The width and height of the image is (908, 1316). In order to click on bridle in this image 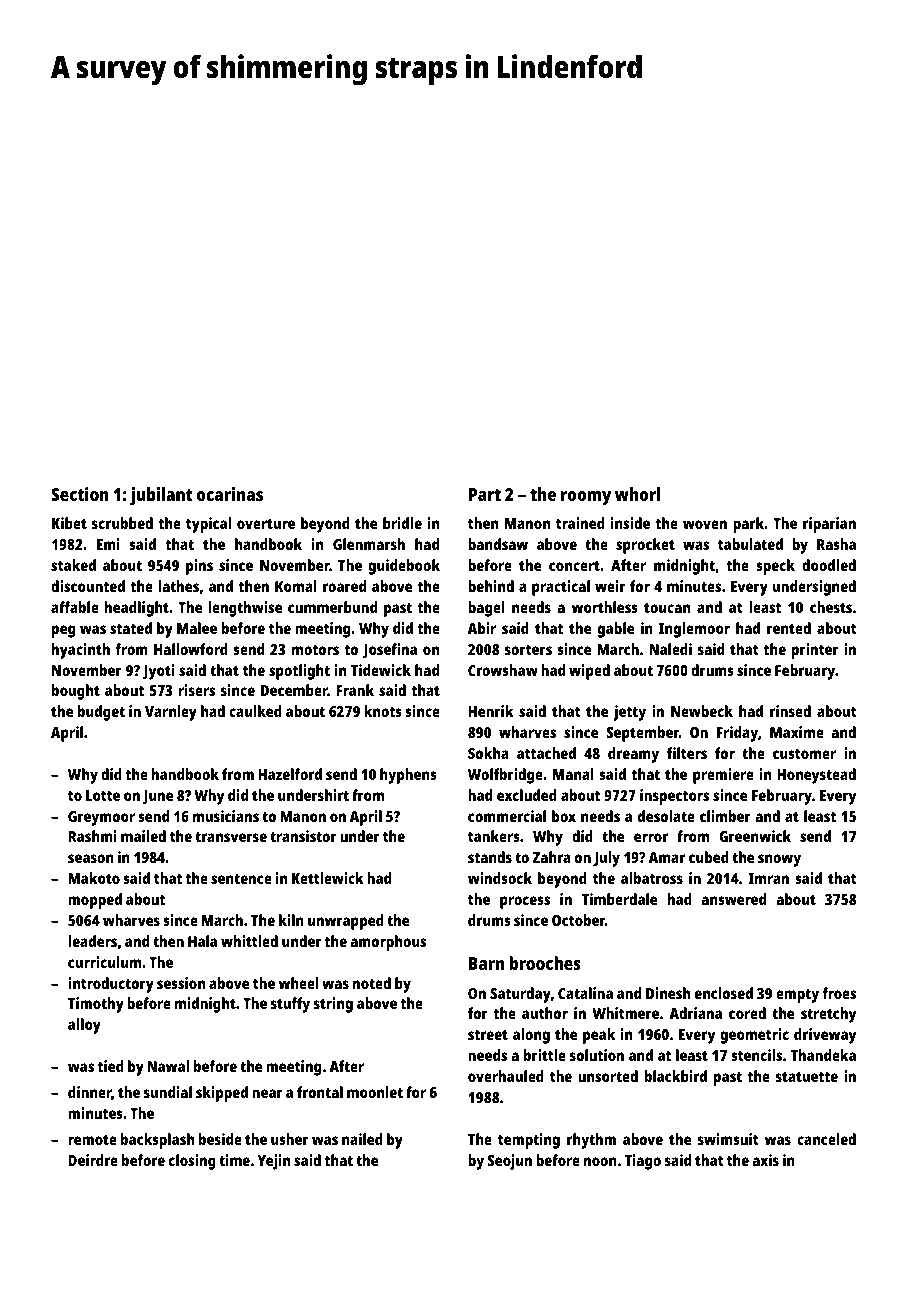, I will do `click(402, 523)`.
